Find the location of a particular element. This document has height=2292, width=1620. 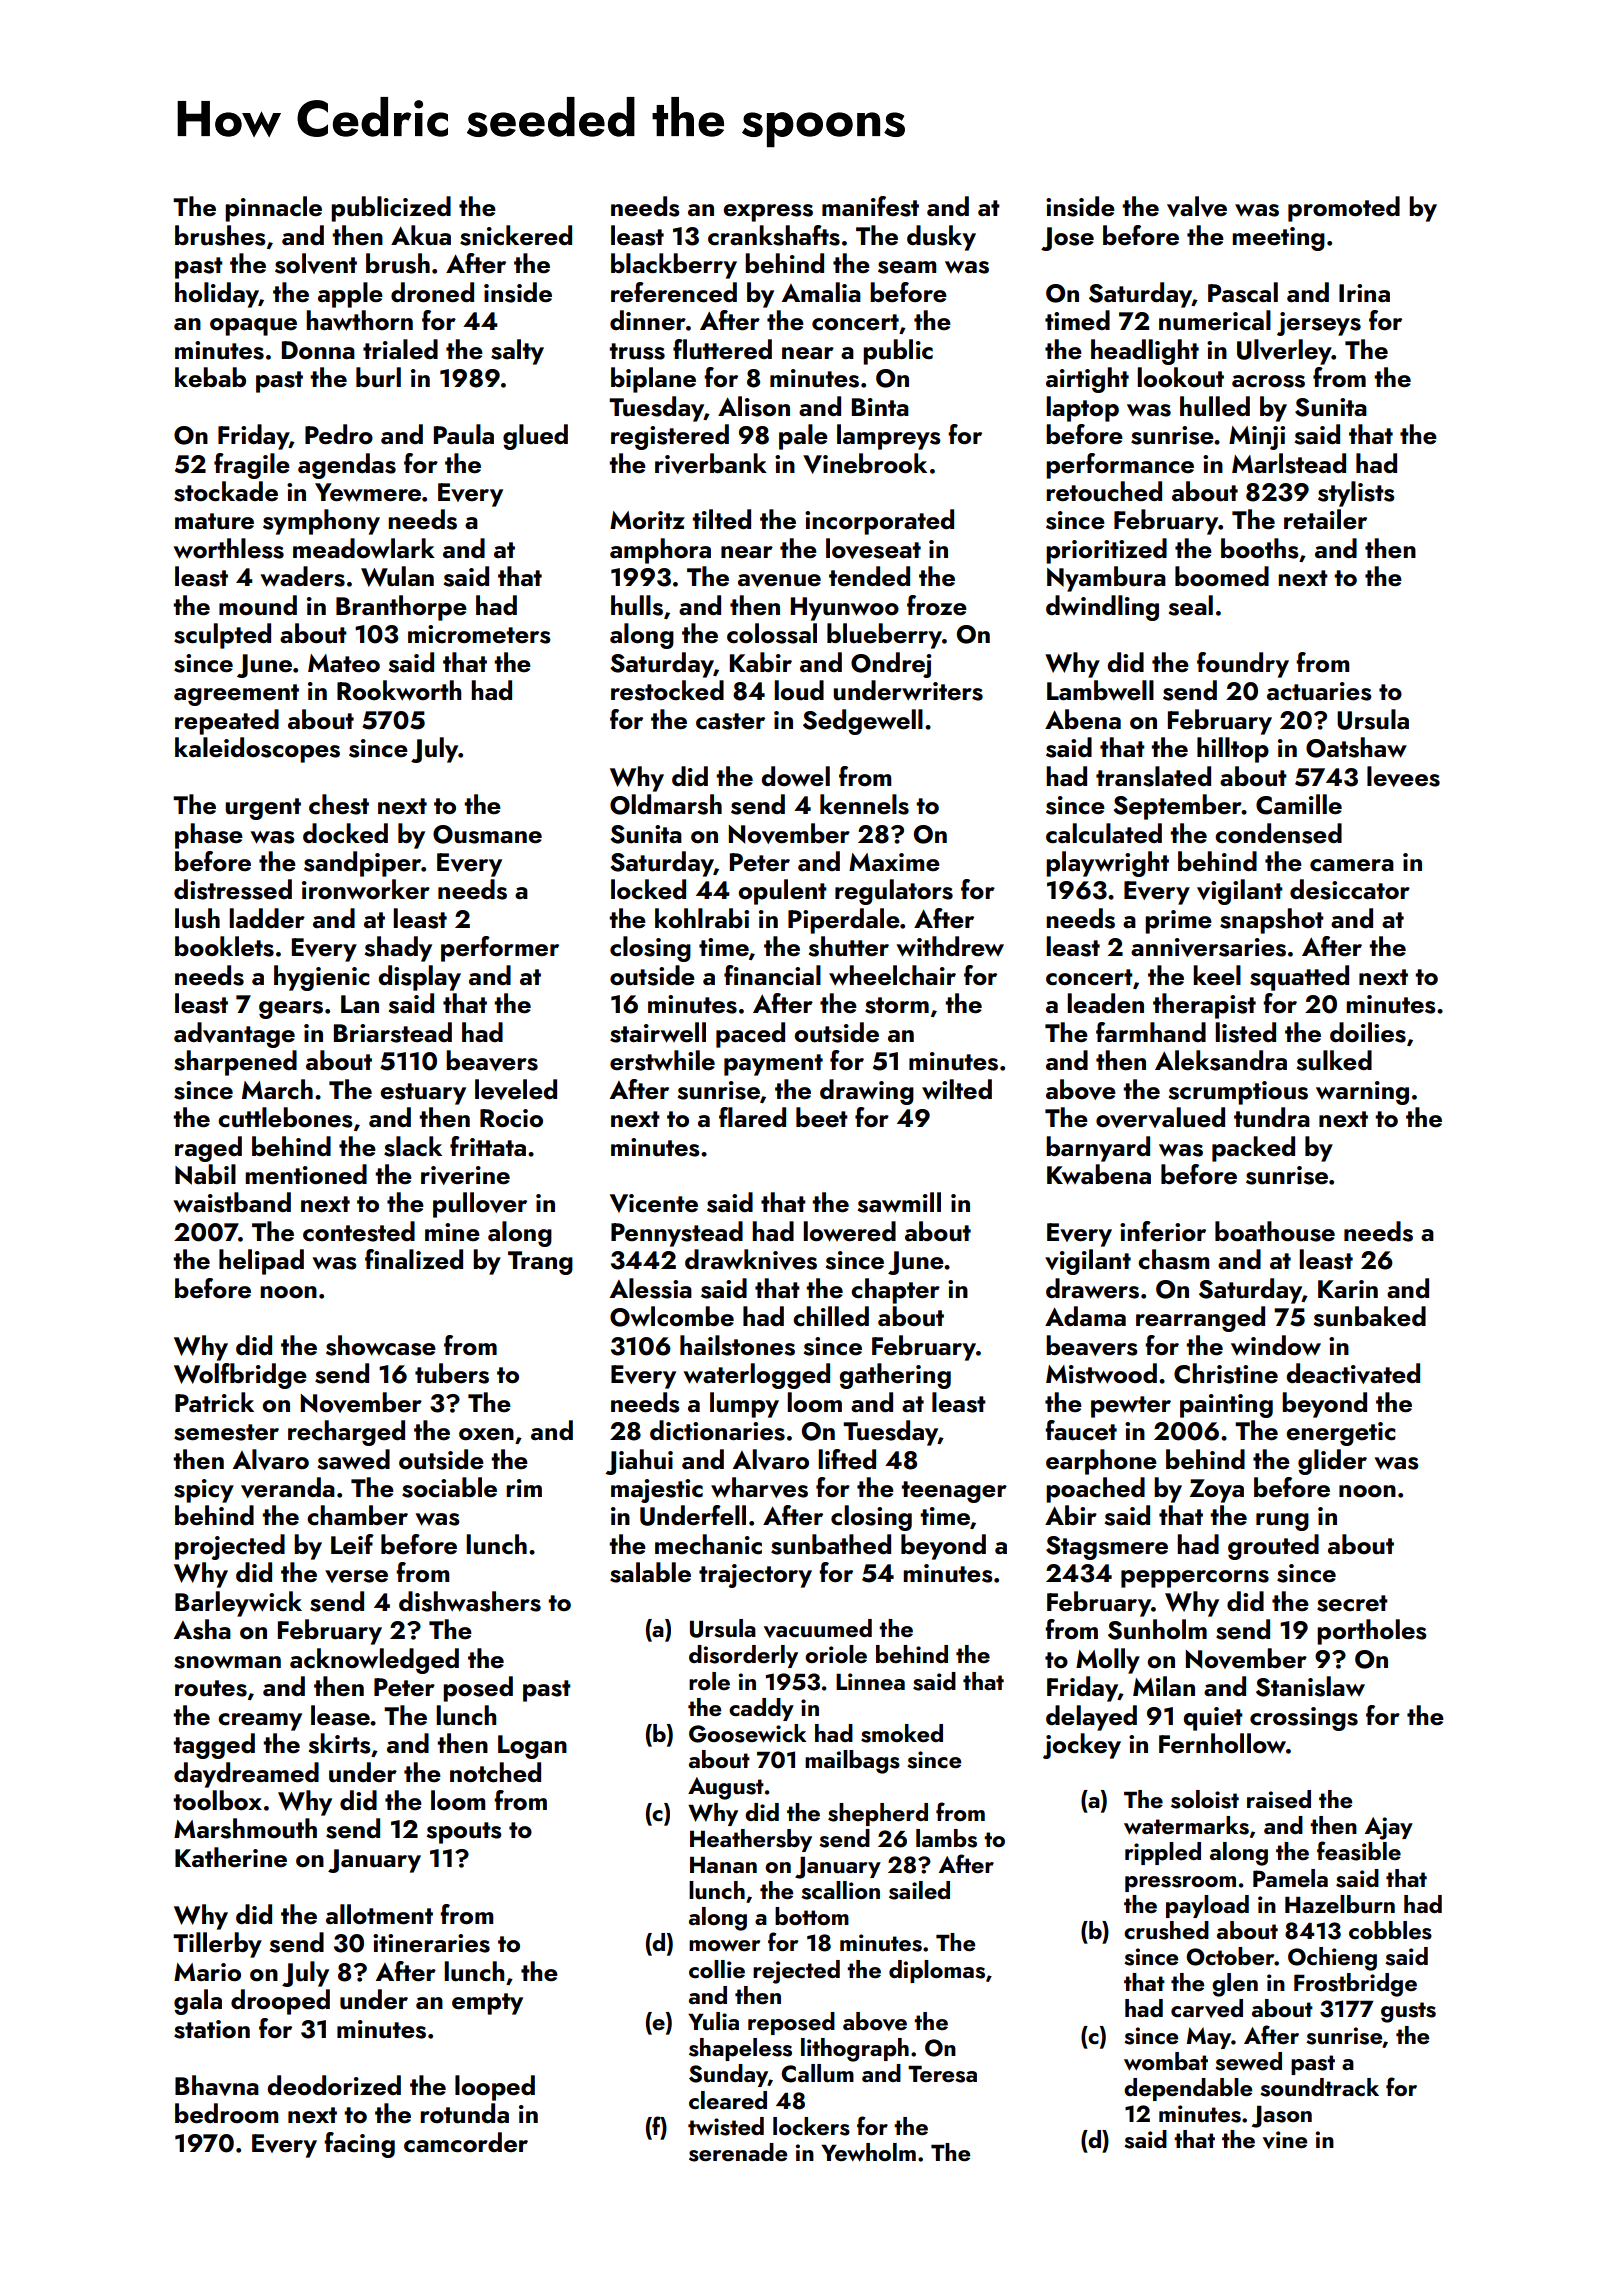

chapter is located at coordinates (895, 1291).
